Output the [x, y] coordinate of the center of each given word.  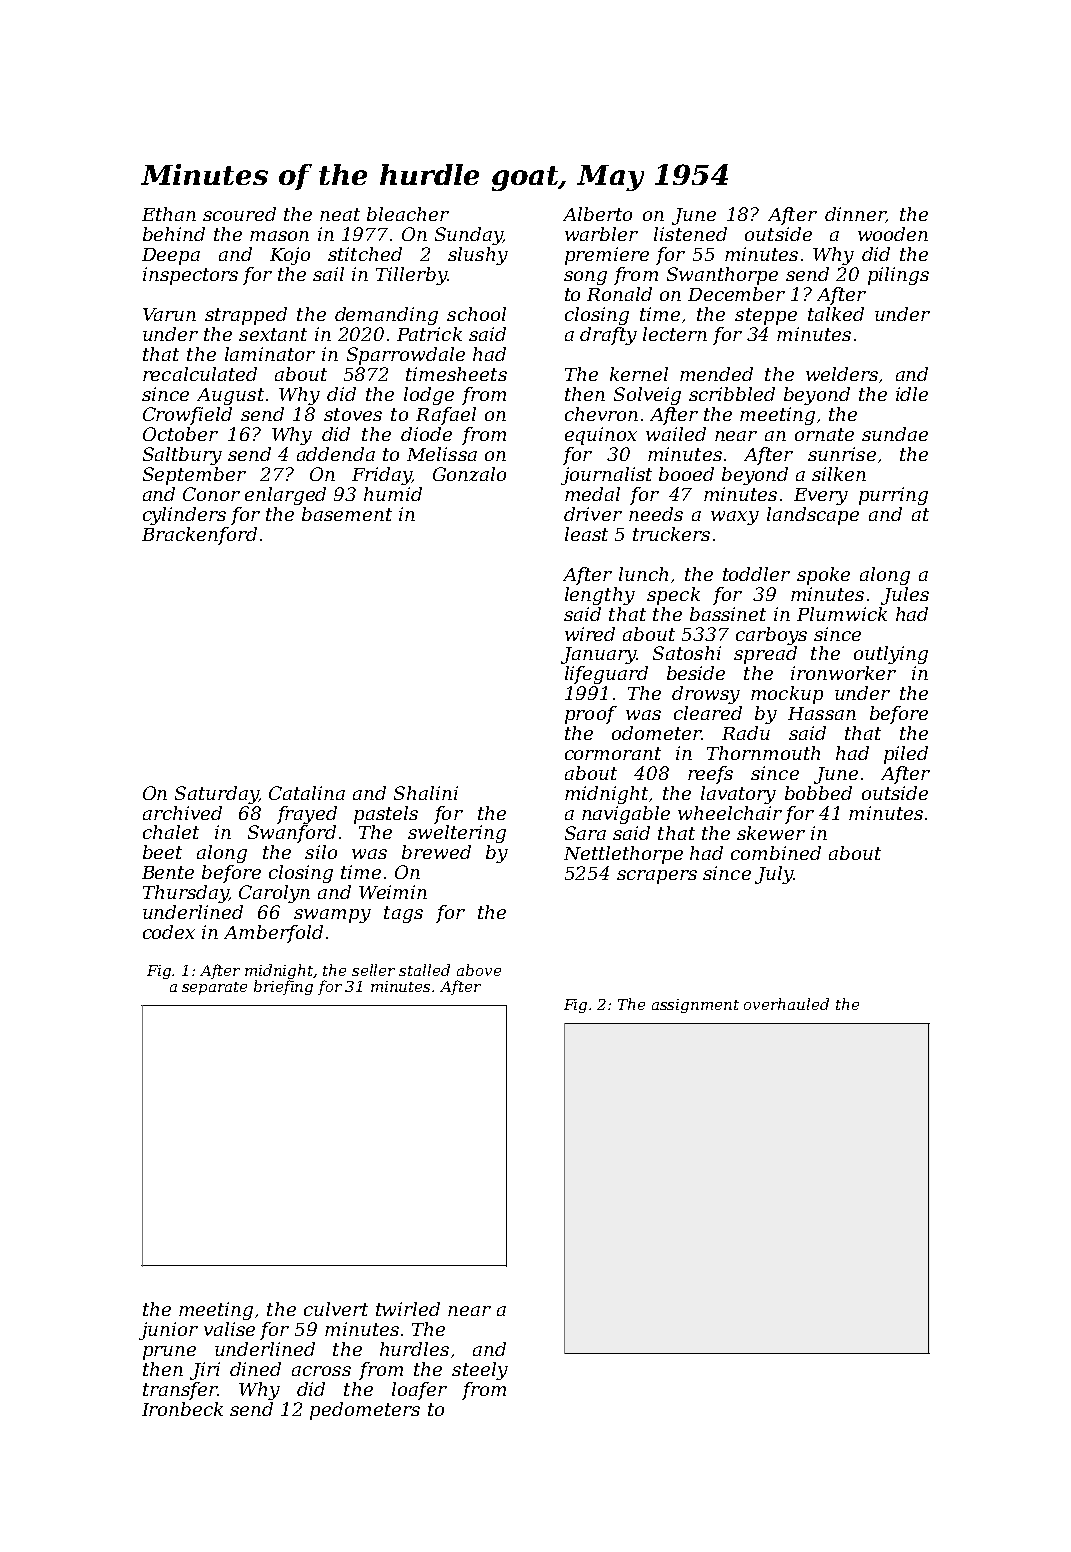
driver [593, 514]
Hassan [822, 713]
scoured [239, 214]
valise [229, 1329]
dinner [855, 215]
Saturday [217, 795]
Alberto [597, 214]
